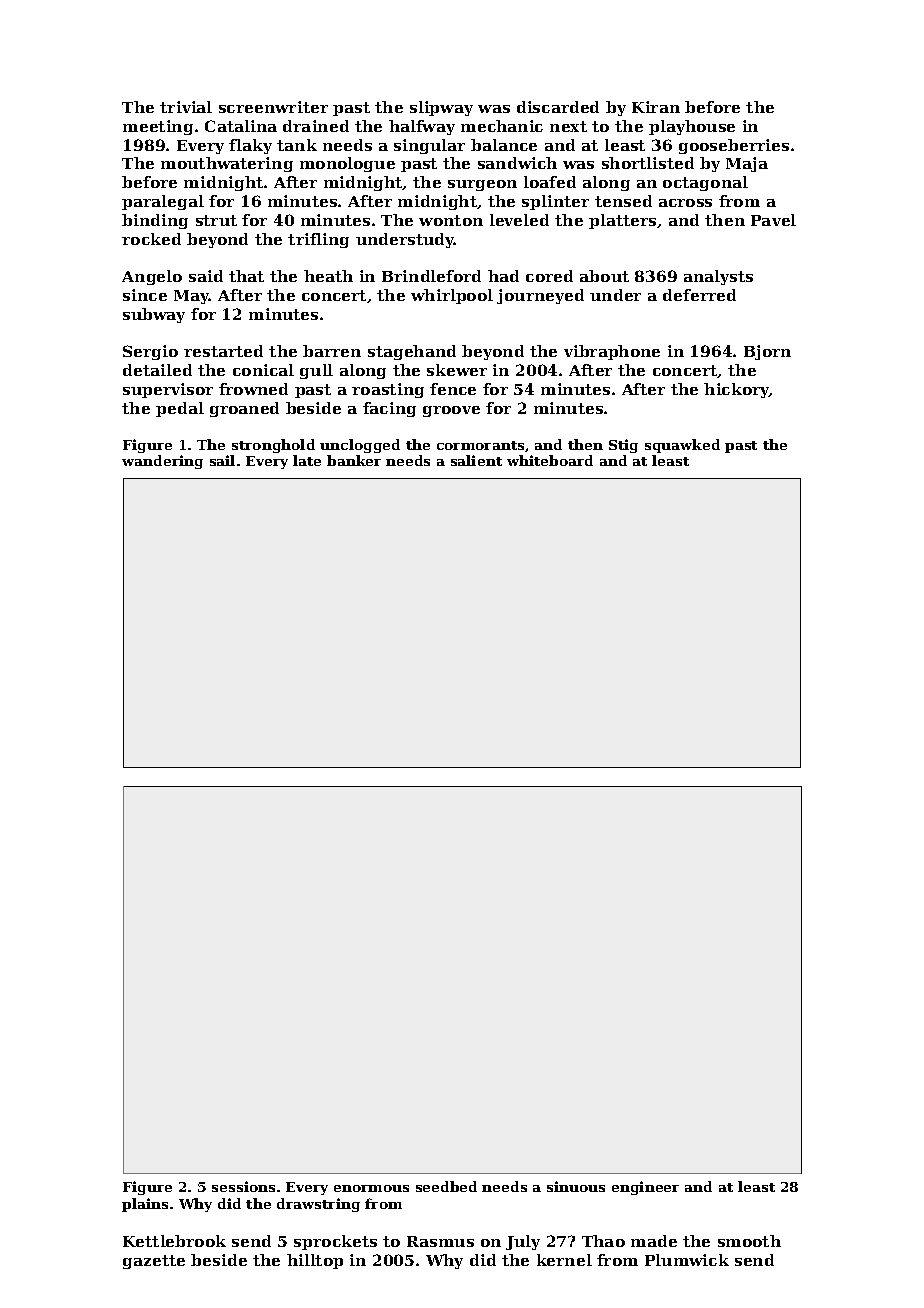 Image resolution: width=924 pixels, height=1308 pixels. Describe the element at coordinates (162, 462) in the page. I see `wandering` at that location.
